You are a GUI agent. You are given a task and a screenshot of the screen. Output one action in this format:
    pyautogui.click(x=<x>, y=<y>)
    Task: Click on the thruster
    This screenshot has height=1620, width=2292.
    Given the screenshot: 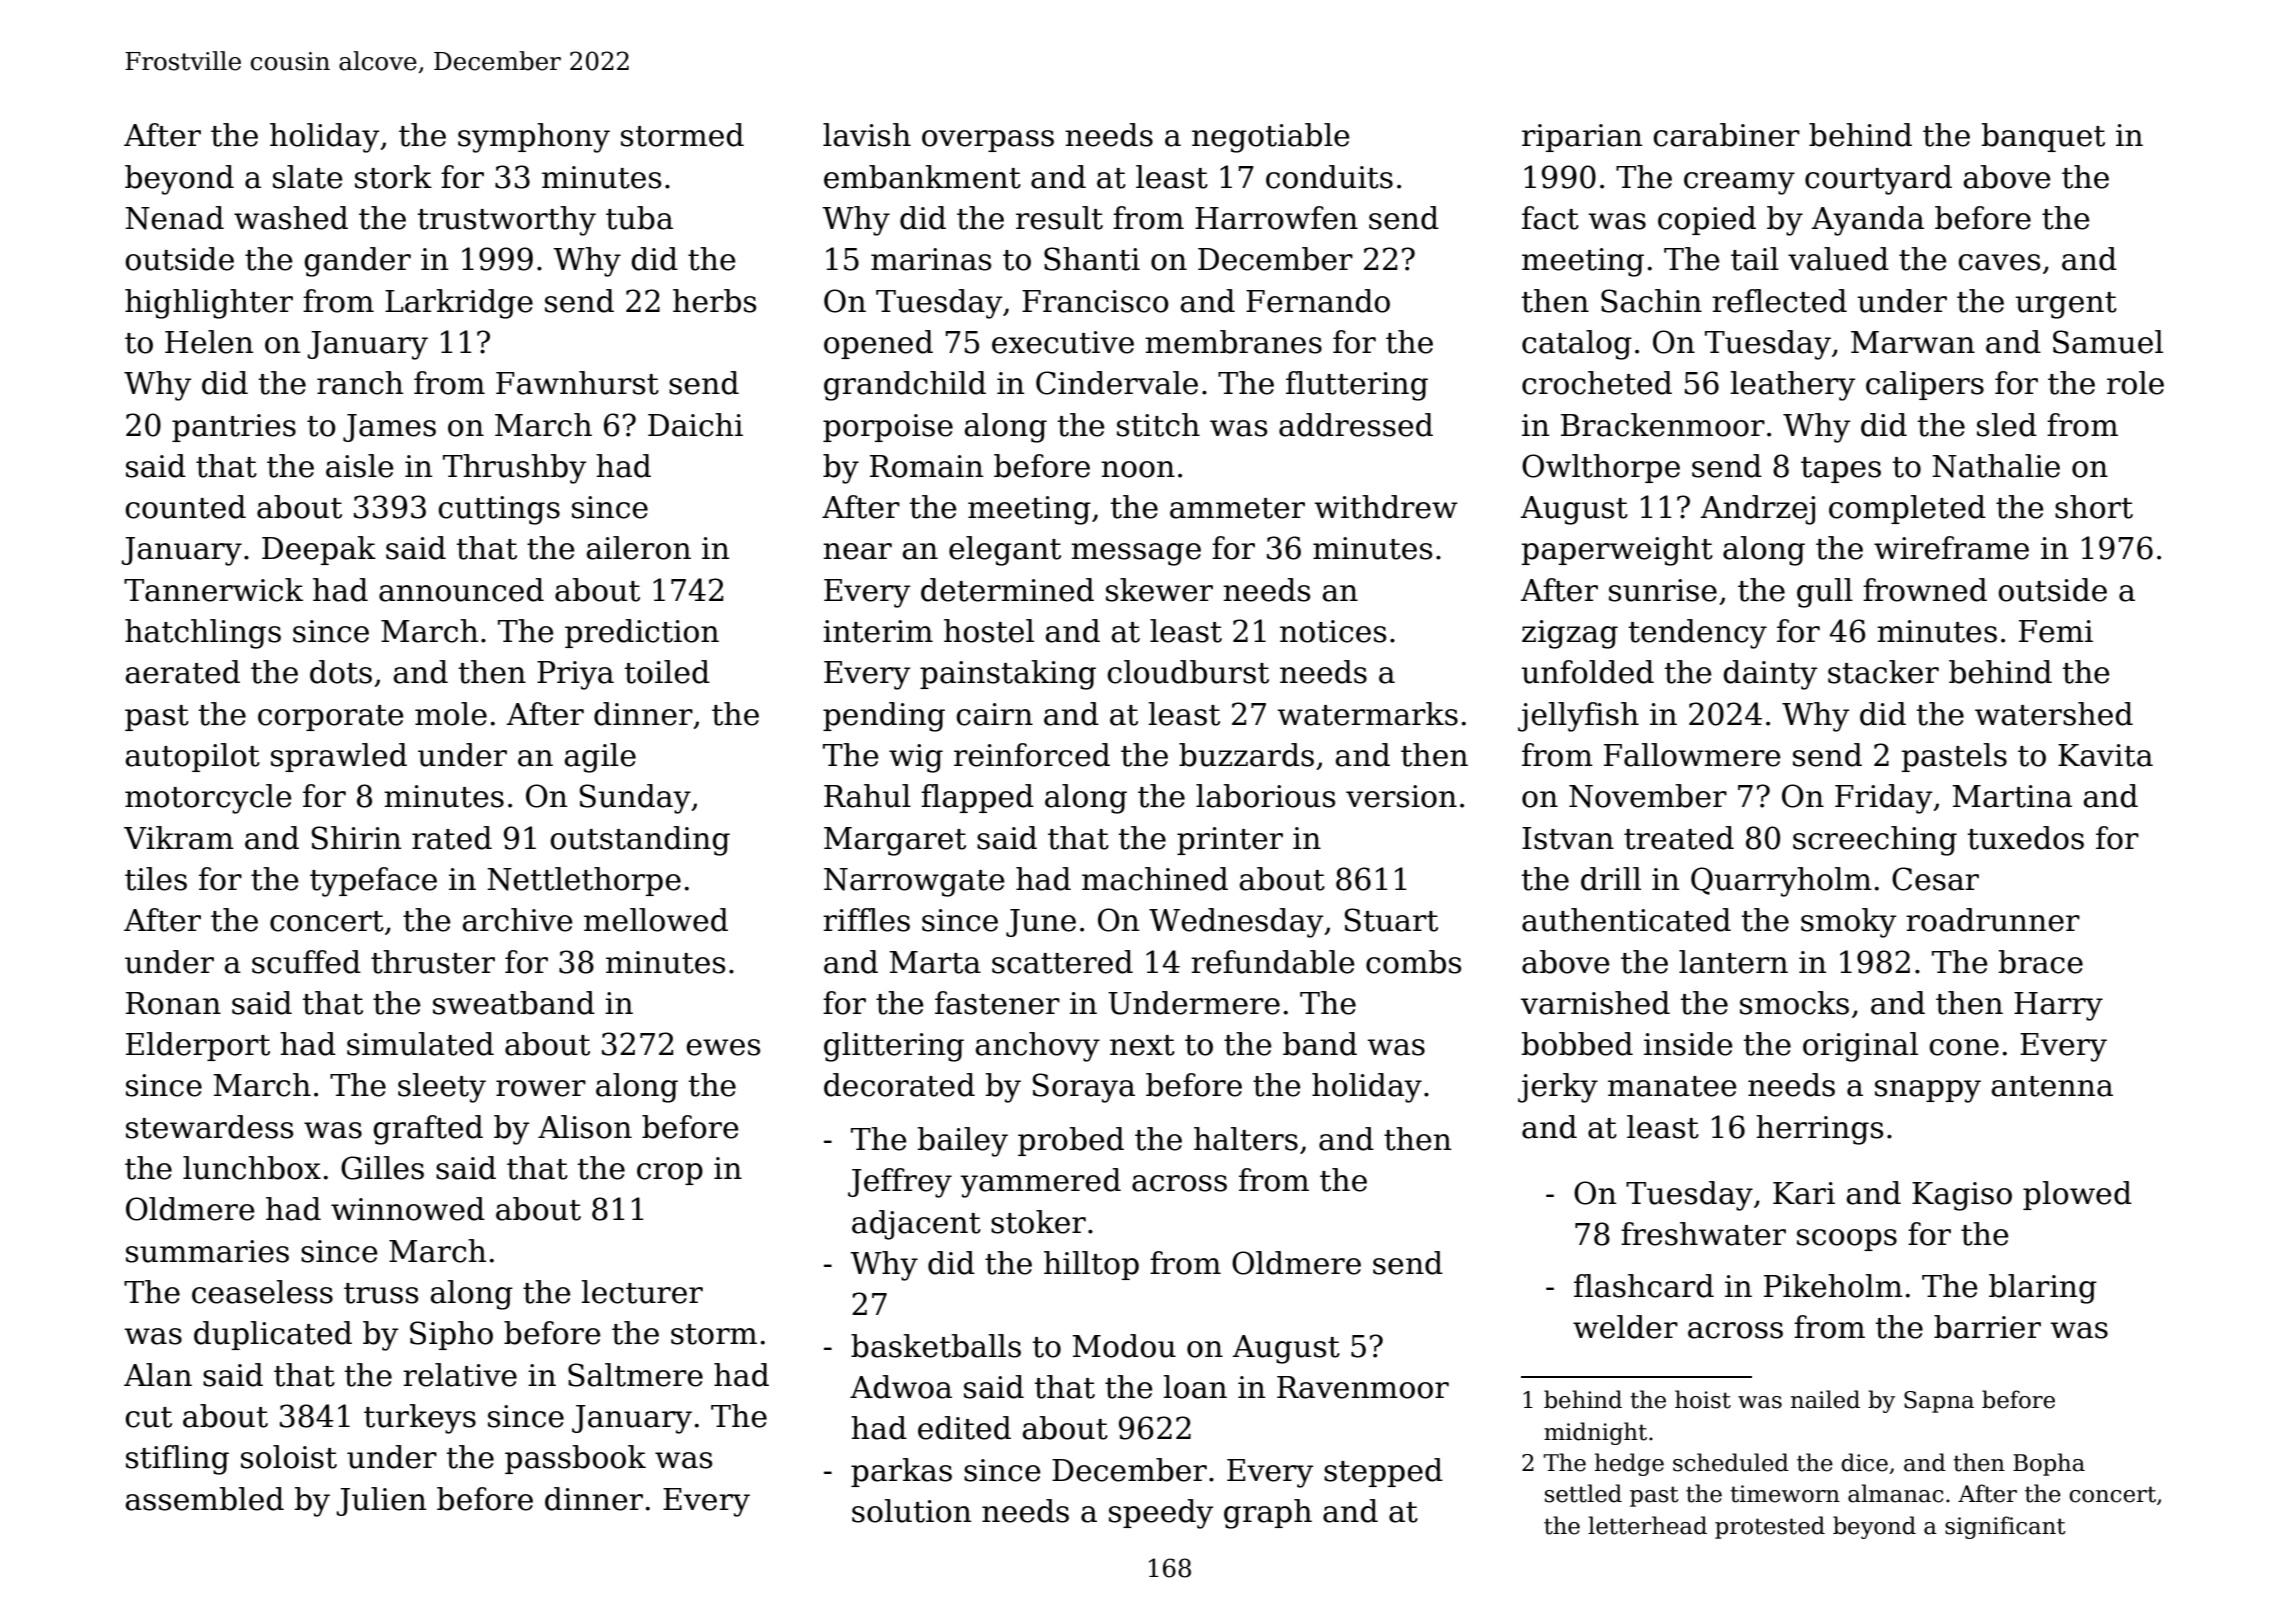 What is the action you would take?
    pyautogui.click(x=433, y=962)
